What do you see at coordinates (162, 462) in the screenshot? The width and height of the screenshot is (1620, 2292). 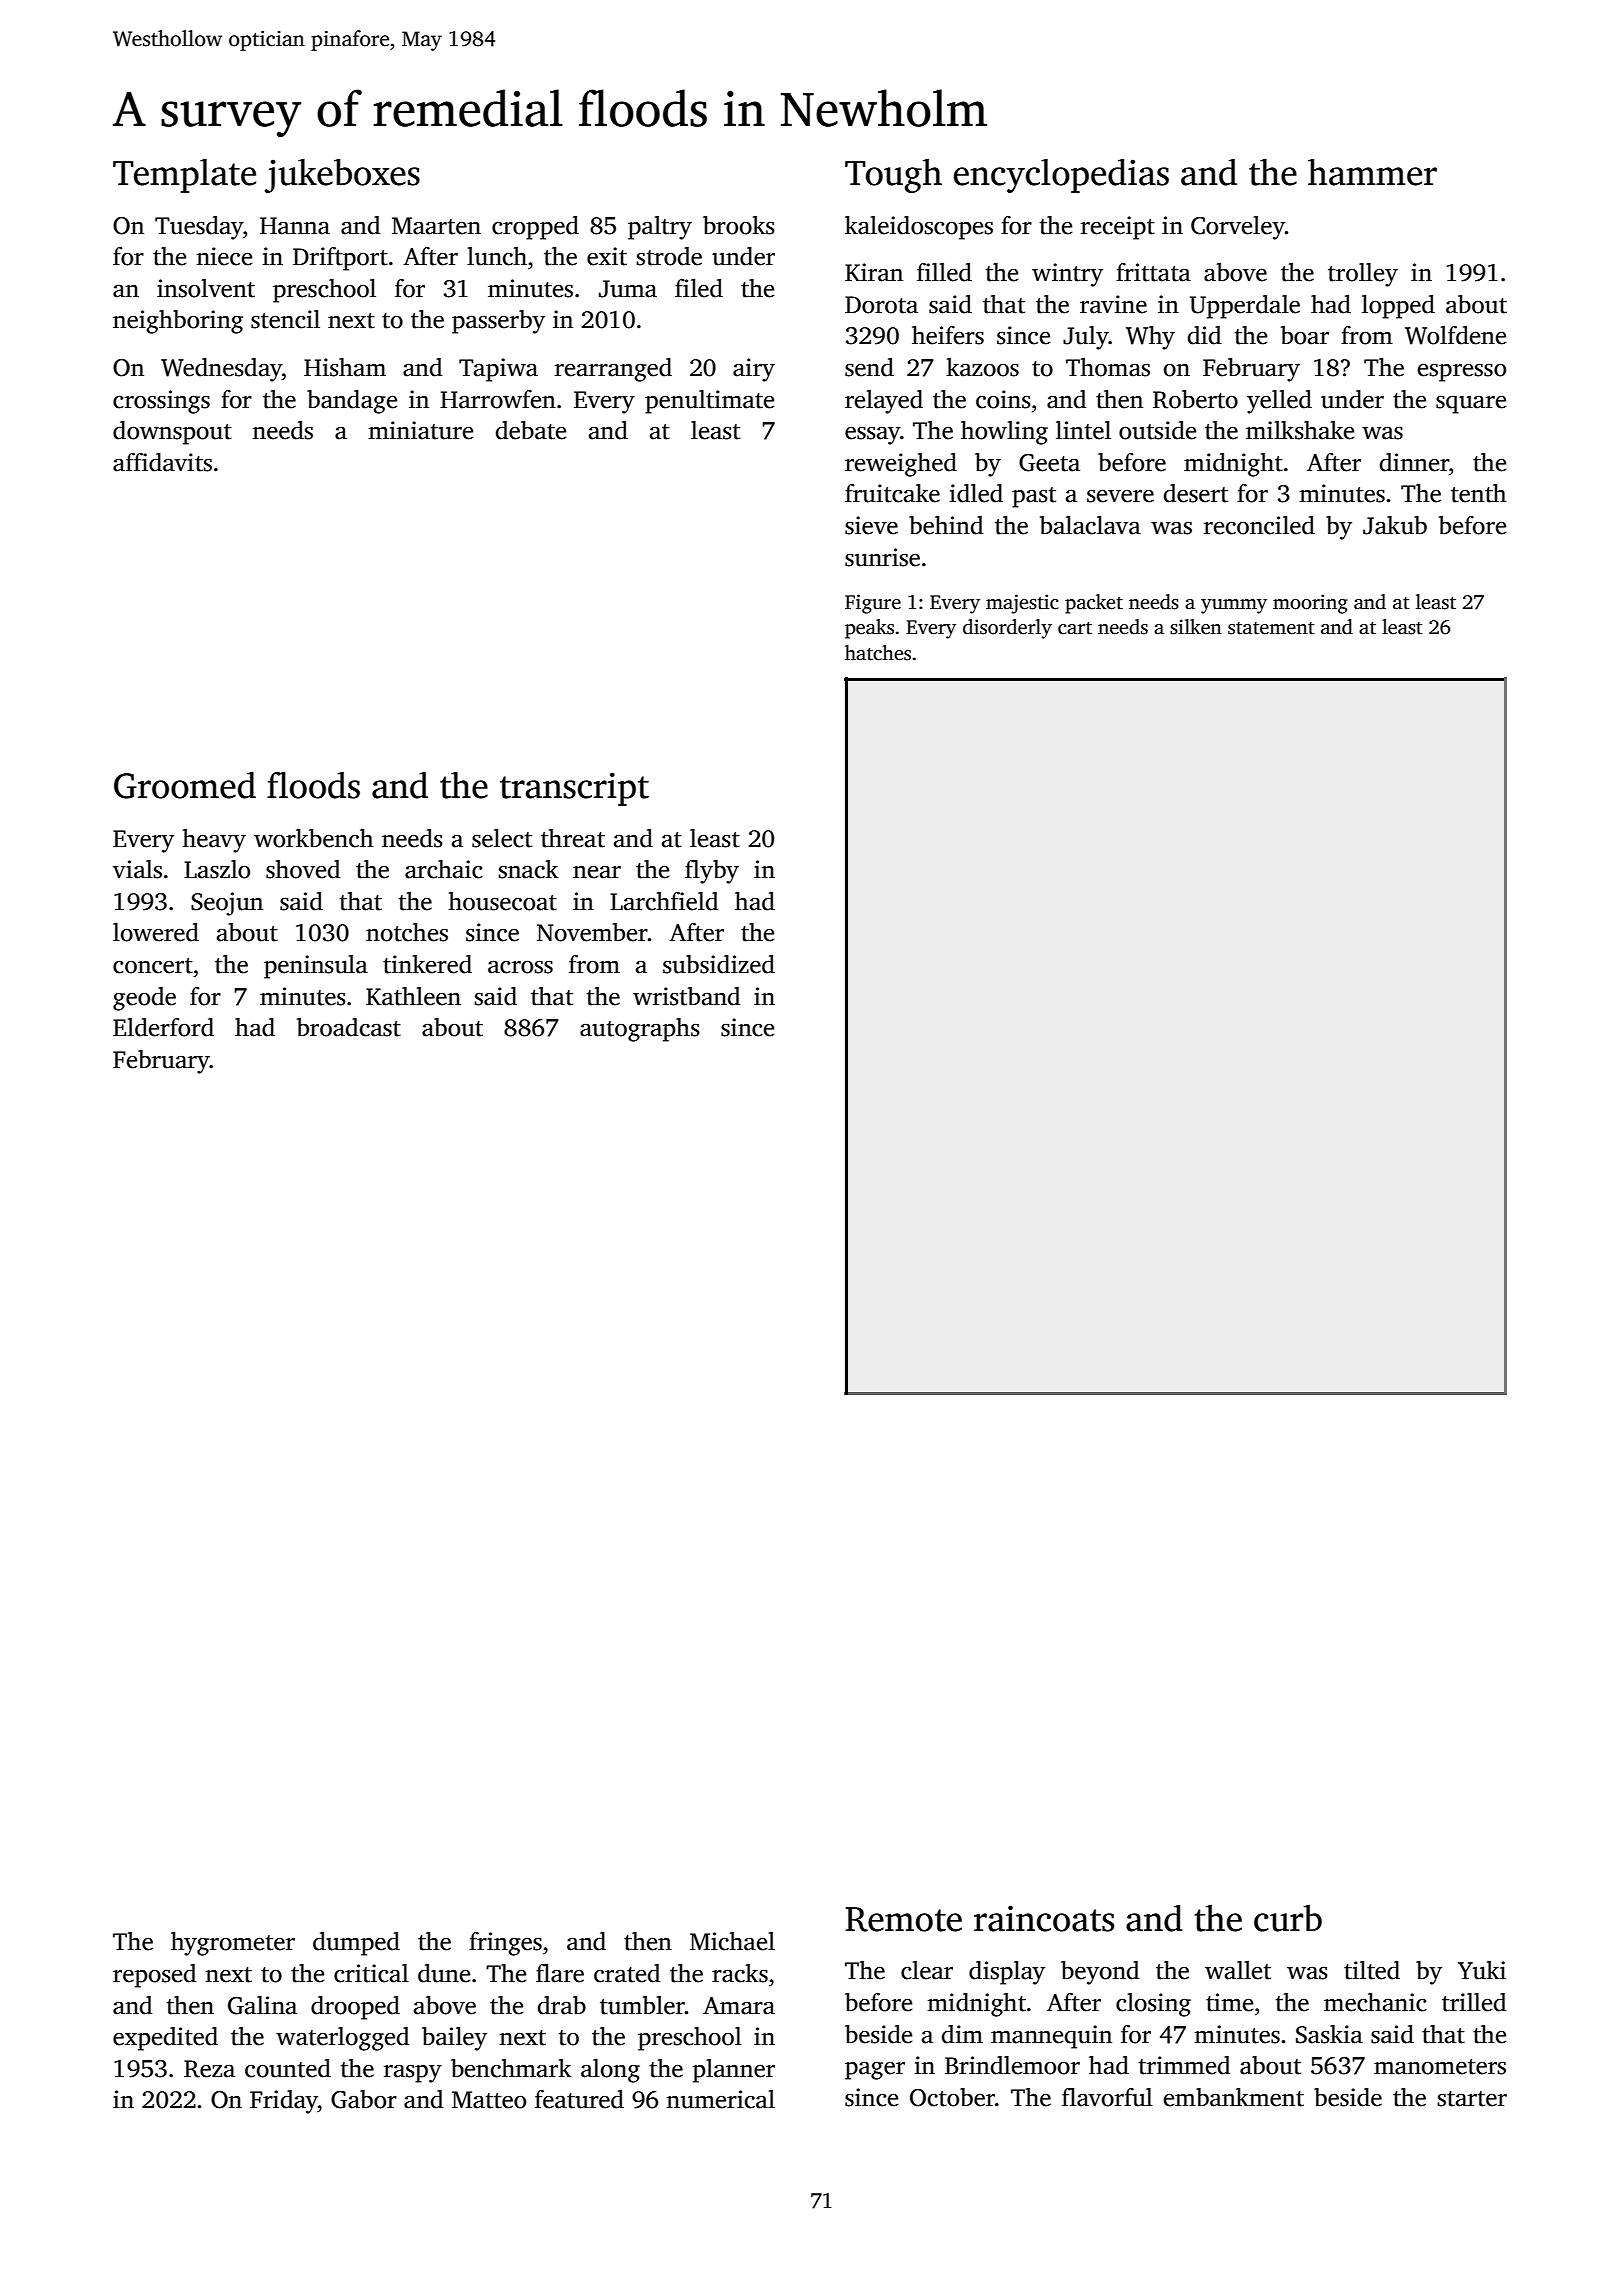 I see `affidavits` at bounding box center [162, 462].
